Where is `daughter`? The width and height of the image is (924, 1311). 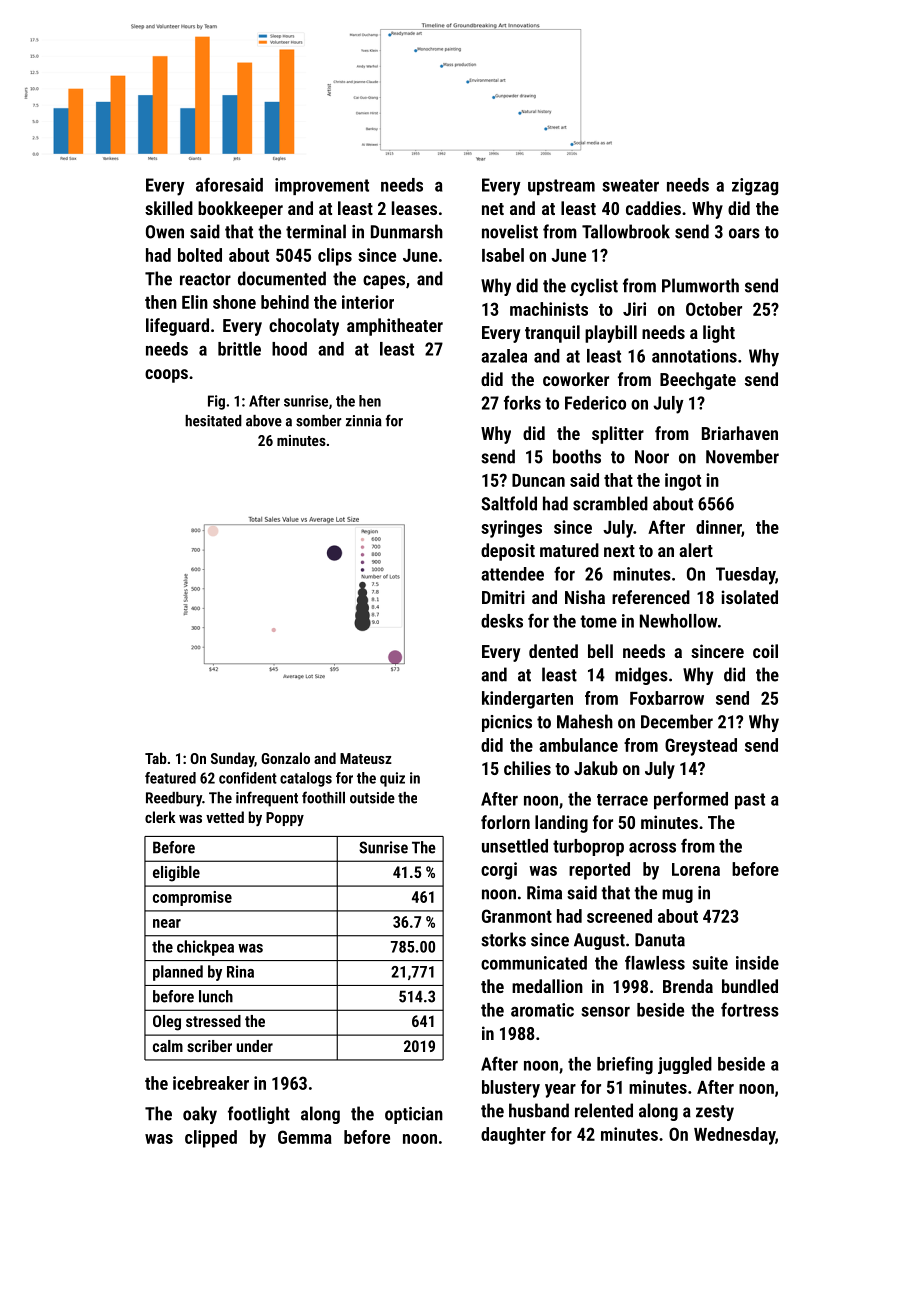 daughter is located at coordinates (513, 1136).
